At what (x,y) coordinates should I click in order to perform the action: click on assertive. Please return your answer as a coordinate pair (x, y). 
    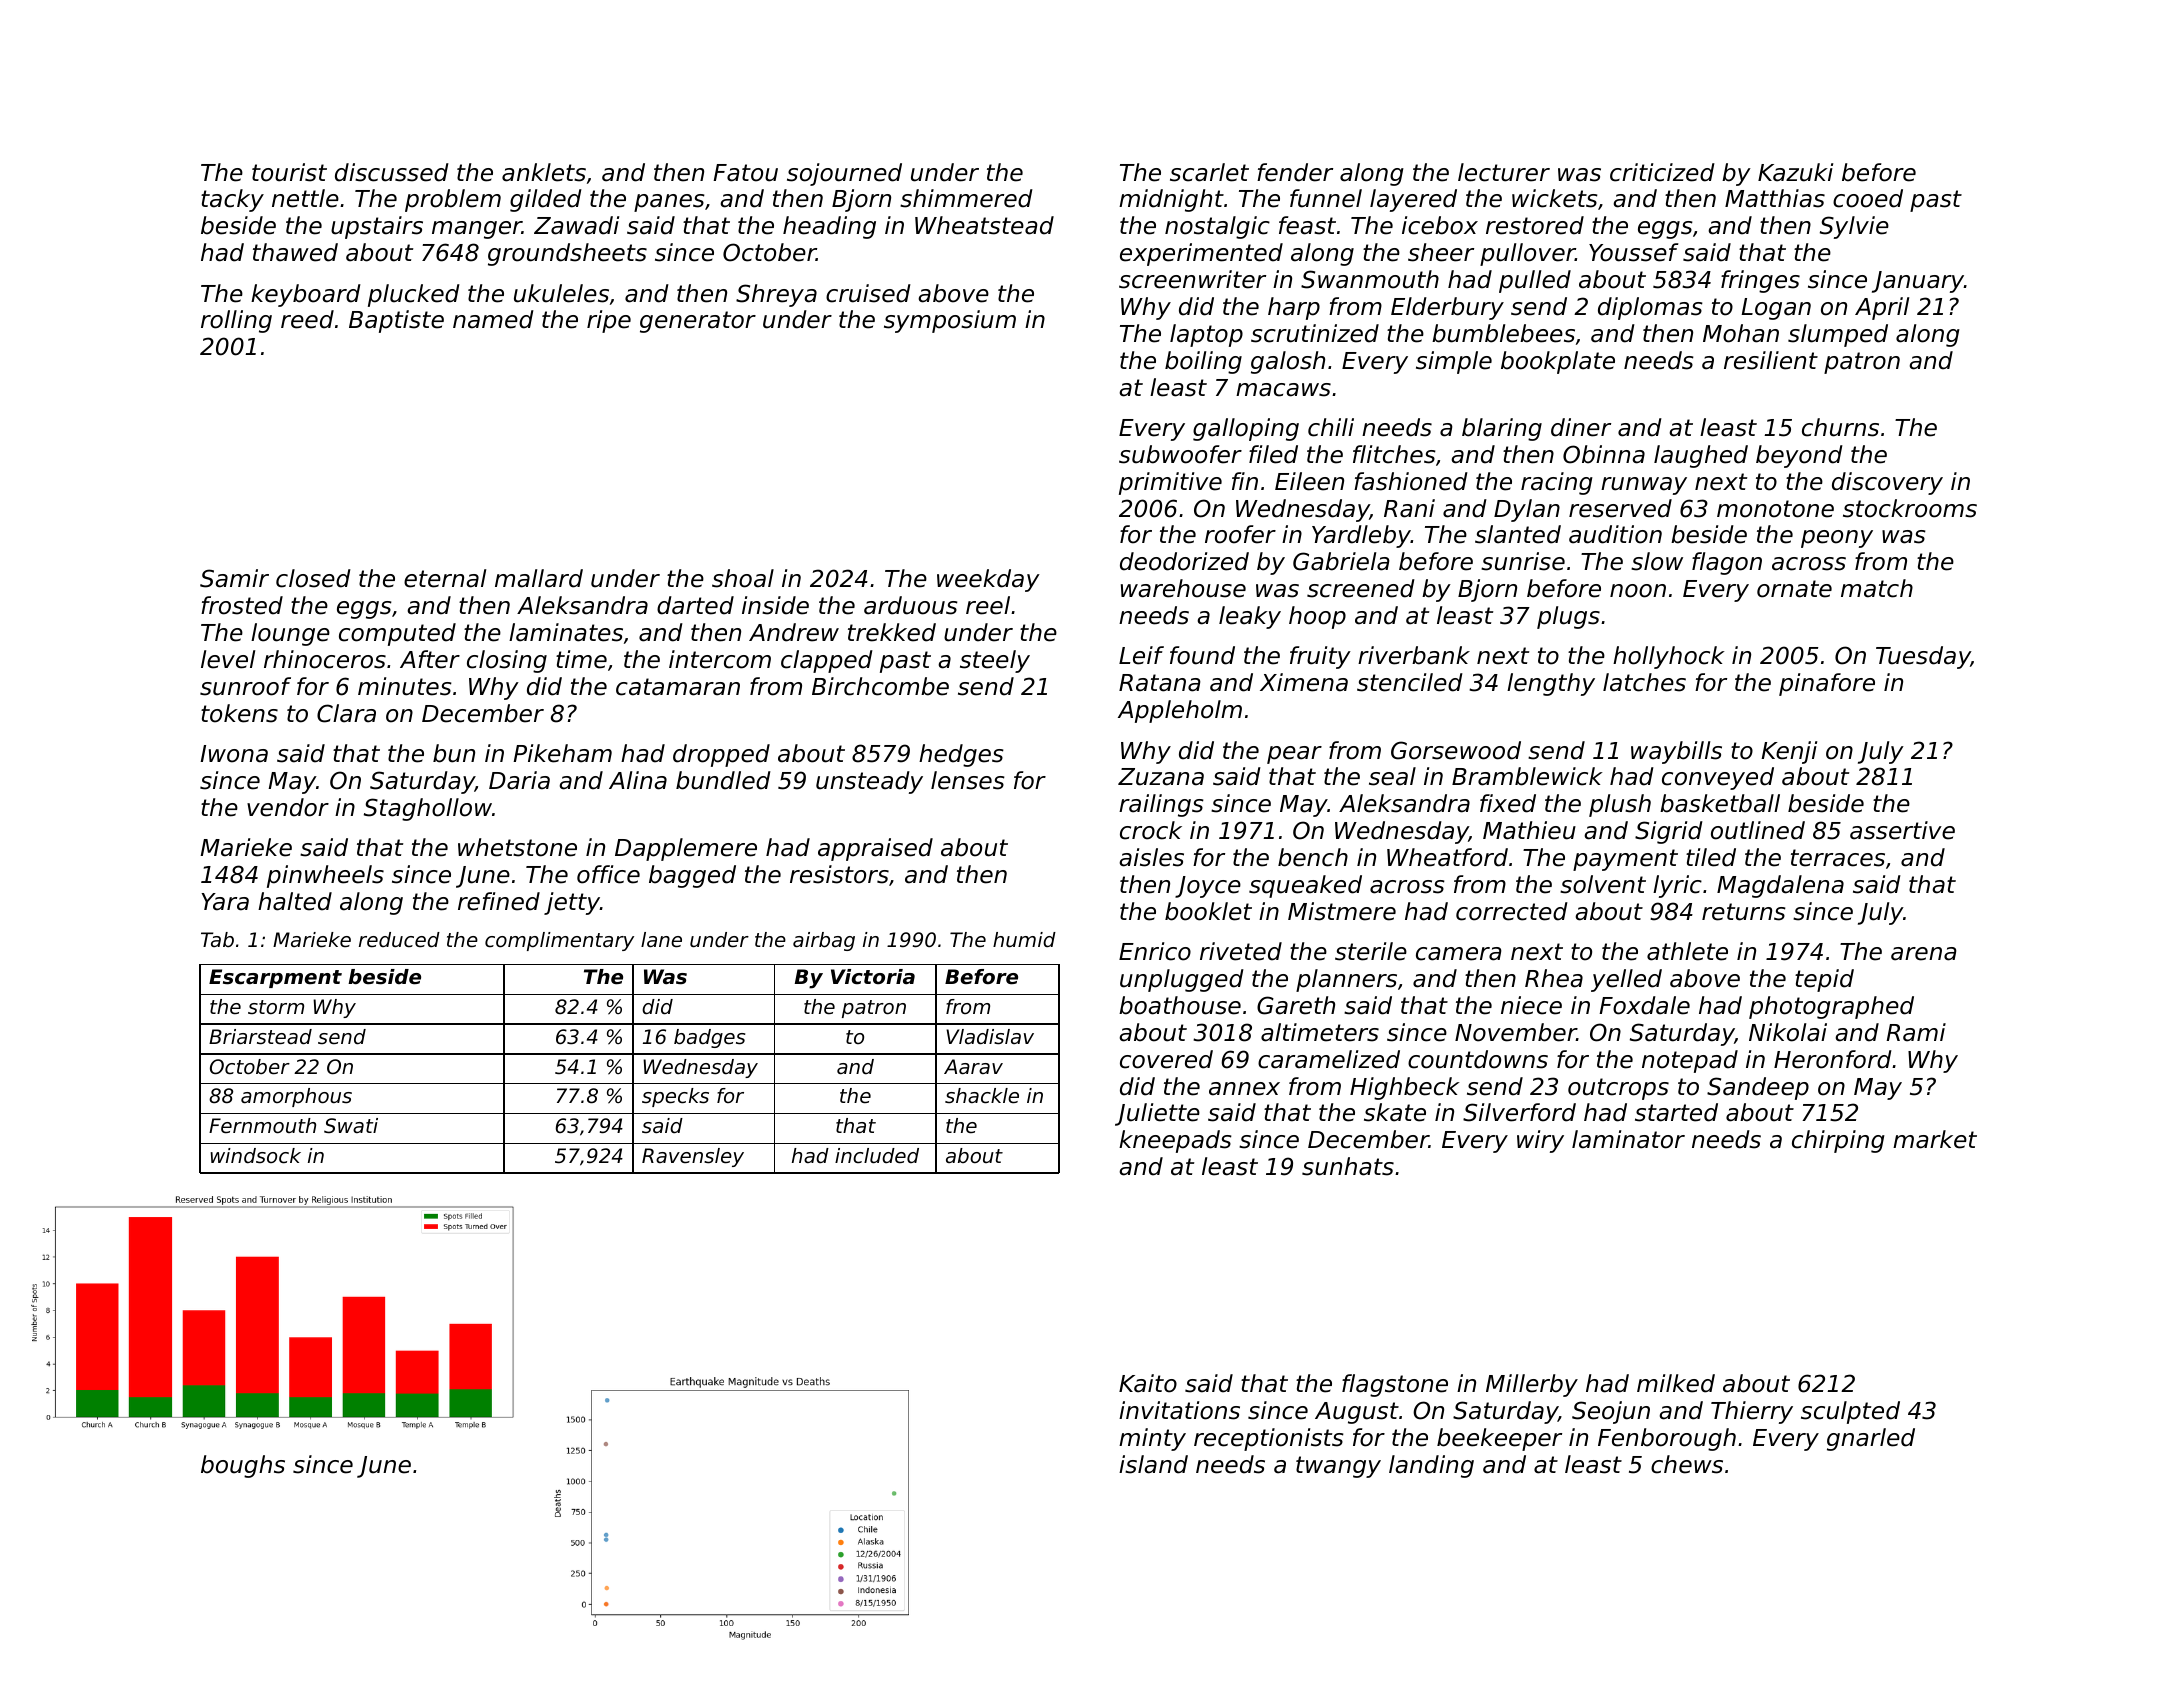
    Looking at the image, I should click on (1902, 830).
